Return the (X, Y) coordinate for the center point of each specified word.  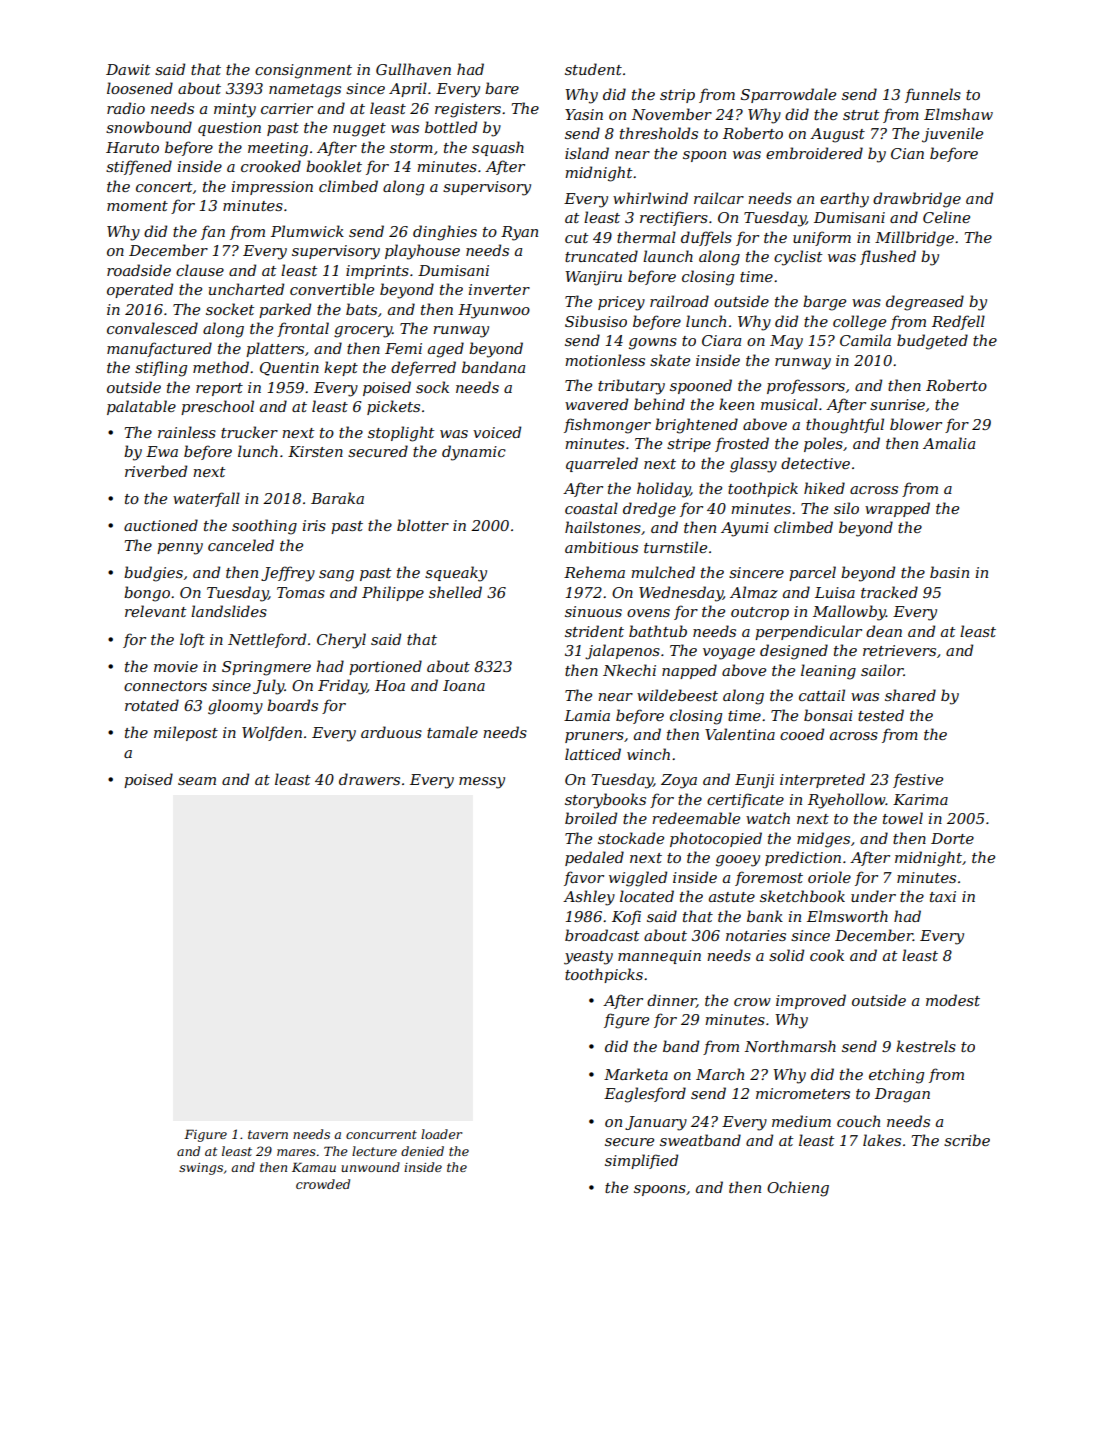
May (786, 342)
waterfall (206, 499)
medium (801, 1121)
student (593, 69)
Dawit (128, 69)
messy (482, 783)
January (656, 1123)
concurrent (381, 1134)
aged (446, 350)
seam (197, 781)
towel (903, 818)
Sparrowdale (788, 95)
